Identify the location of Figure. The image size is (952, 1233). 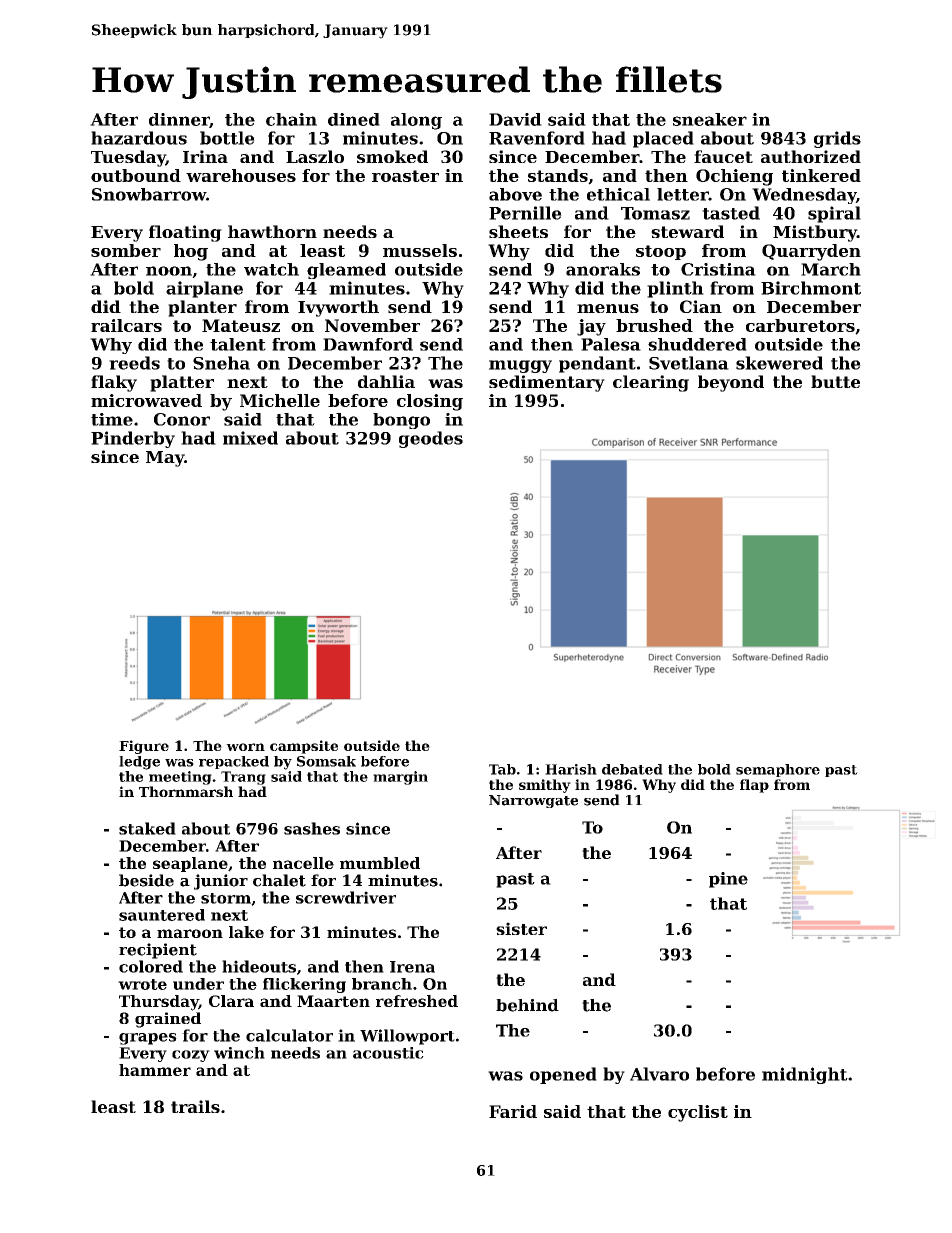
(144, 747).
